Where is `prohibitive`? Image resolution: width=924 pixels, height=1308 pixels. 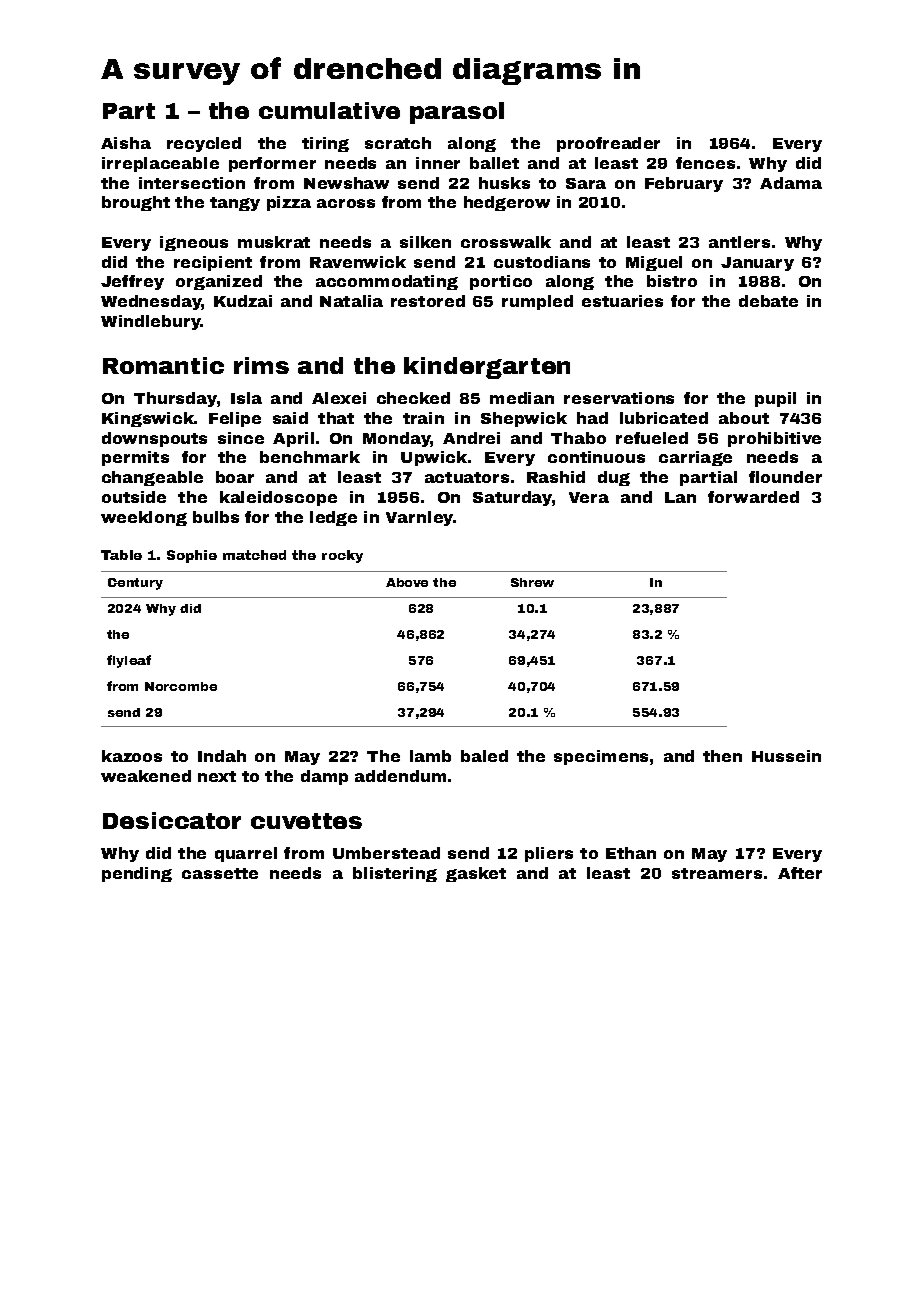
prohibitive is located at coordinates (774, 439).
